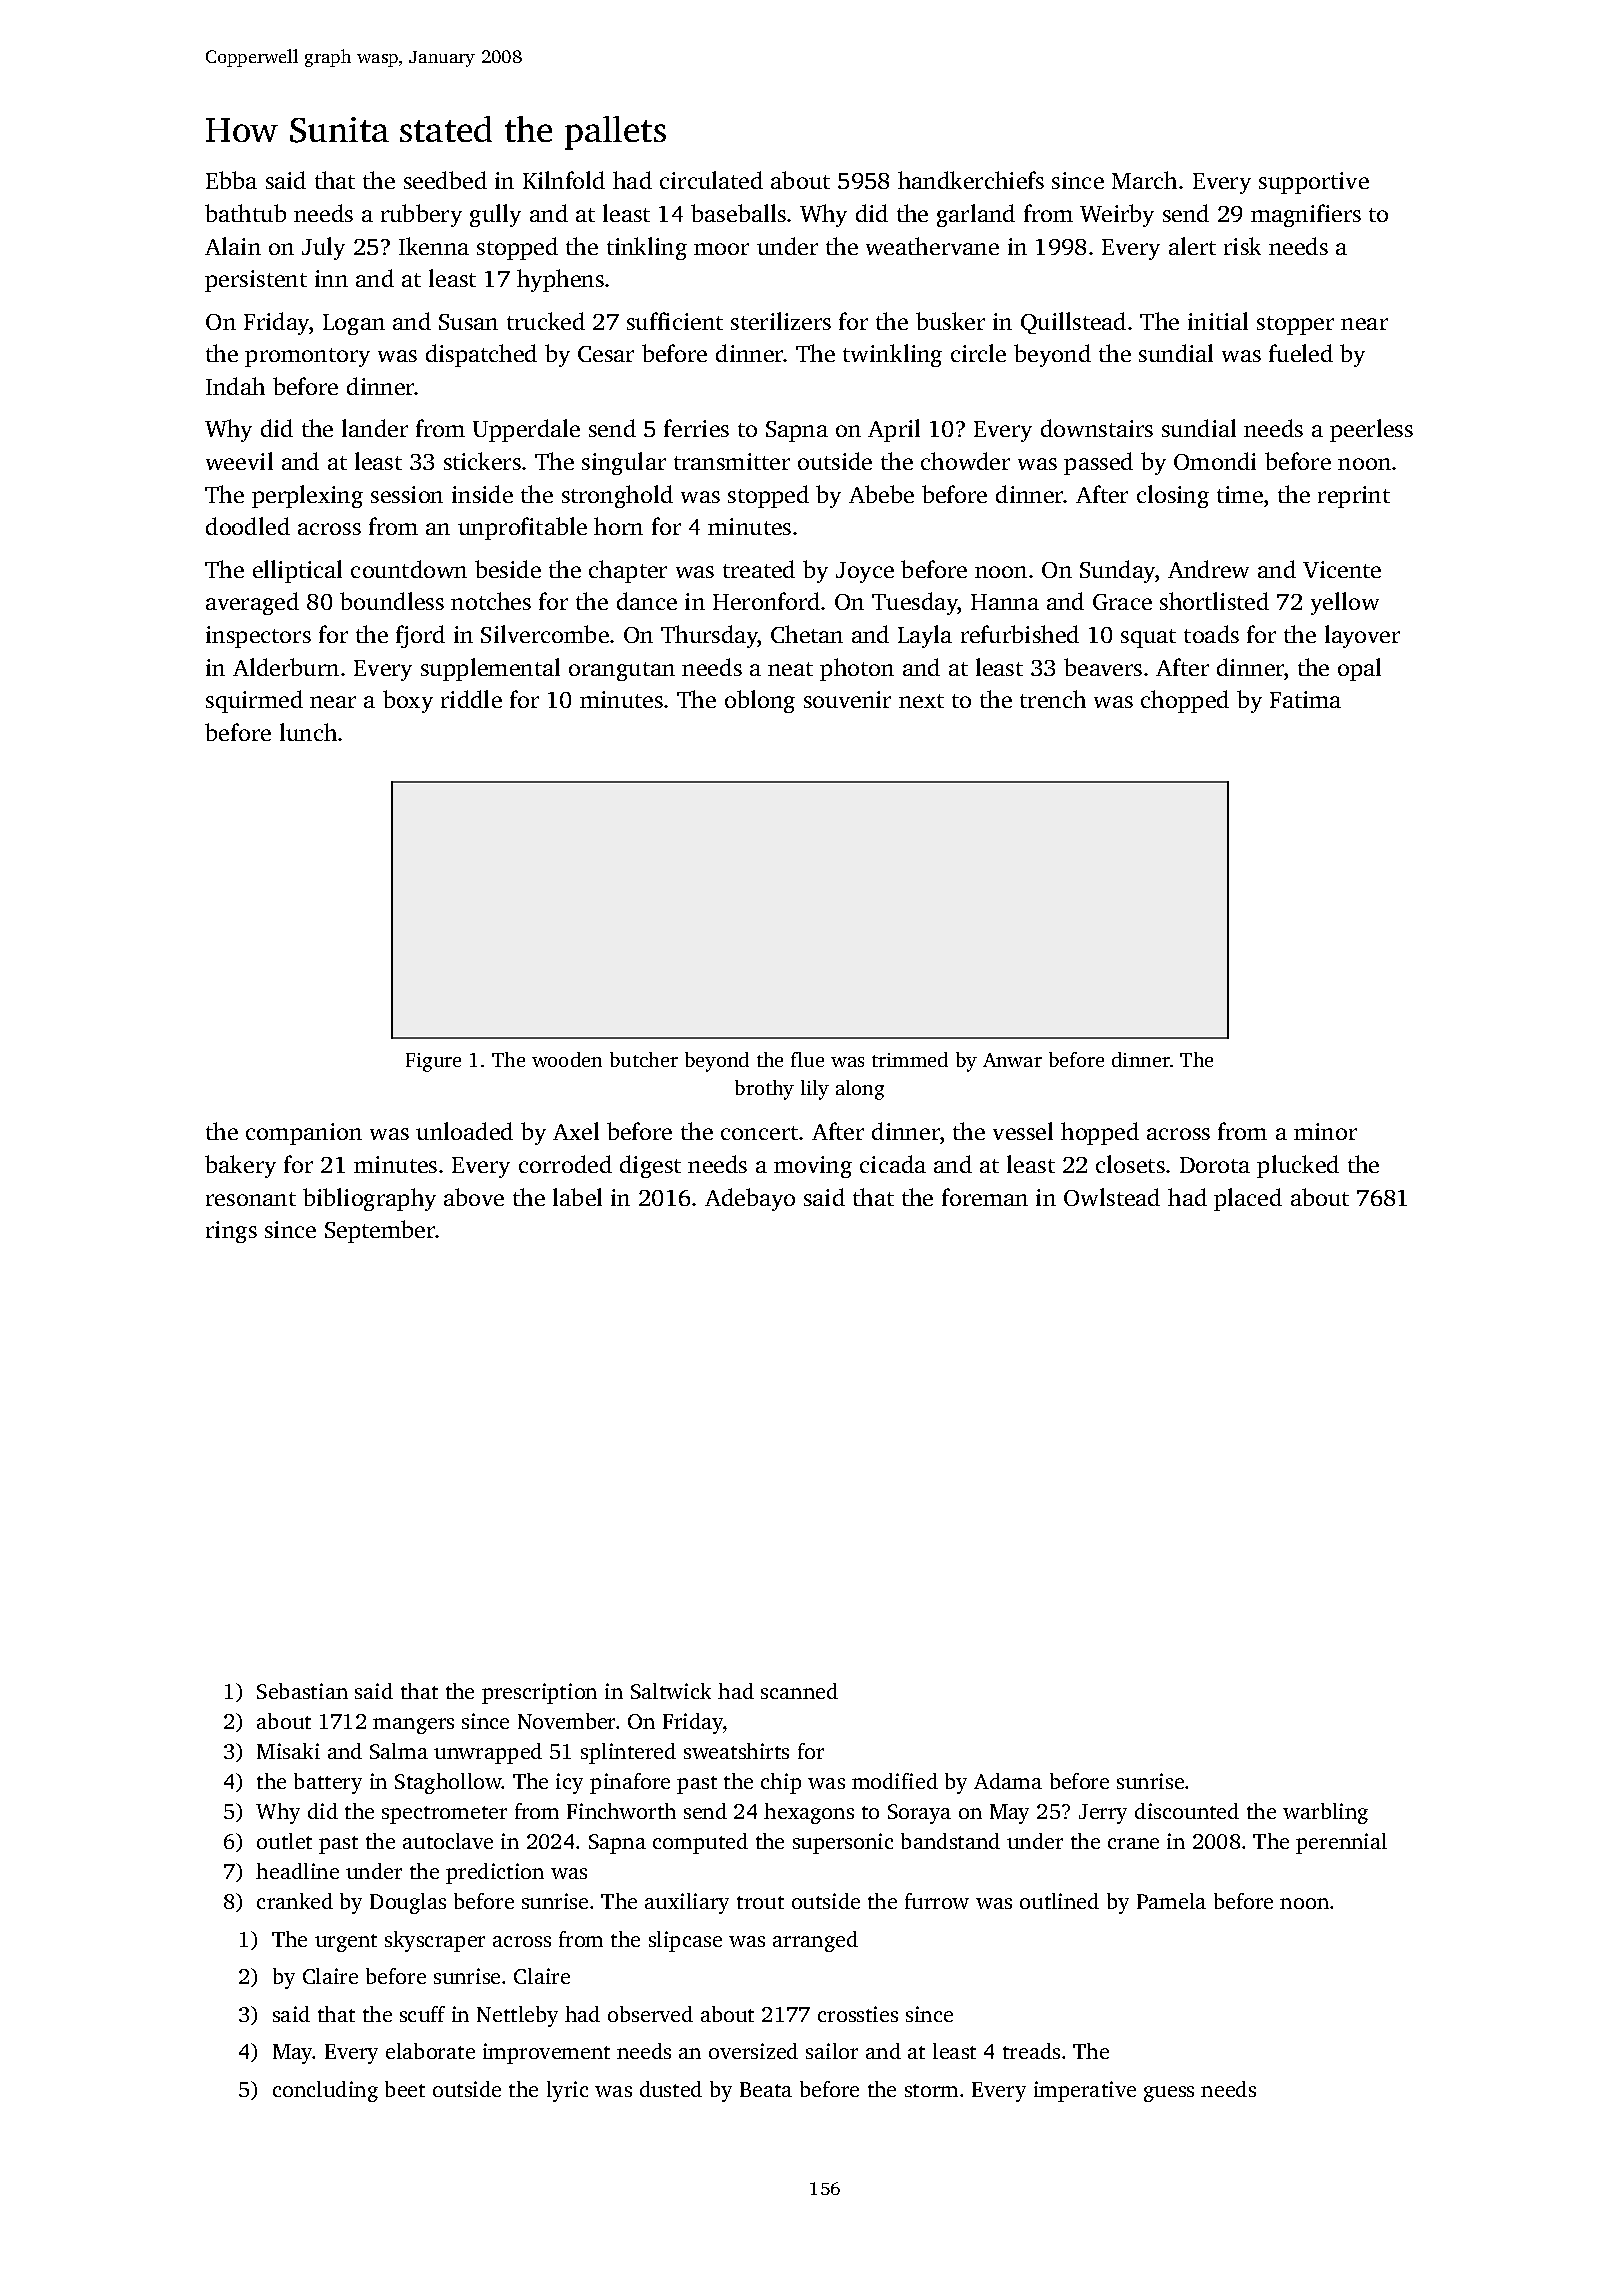 The image size is (1620, 2292). What do you see at coordinates (815, 1941) in the screenshot?
I see `arranged` at bounding box center [815, 1941].
